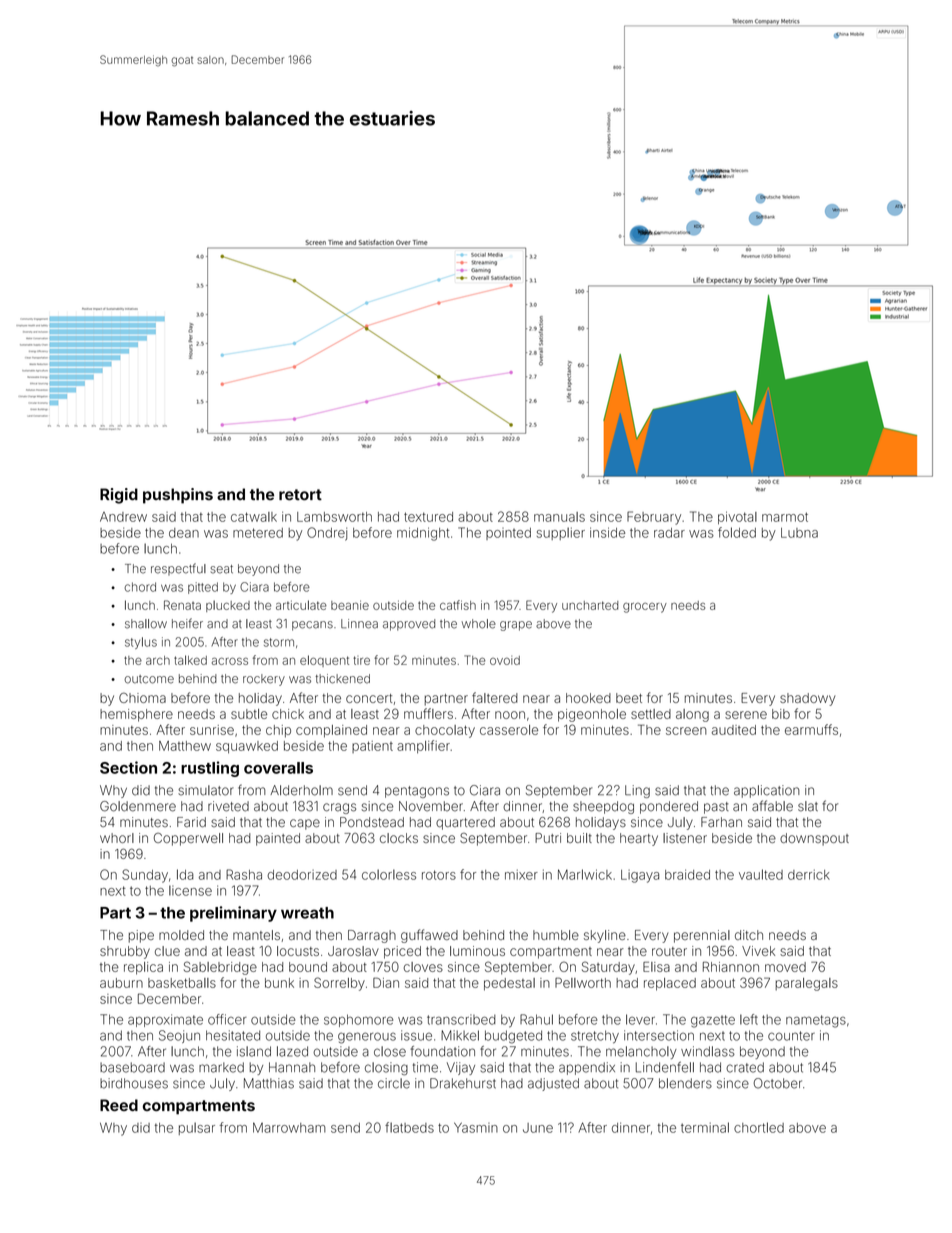  Describe the element at coordinates (119, 496) in the screenshot. I see `Rigid` at that location.
